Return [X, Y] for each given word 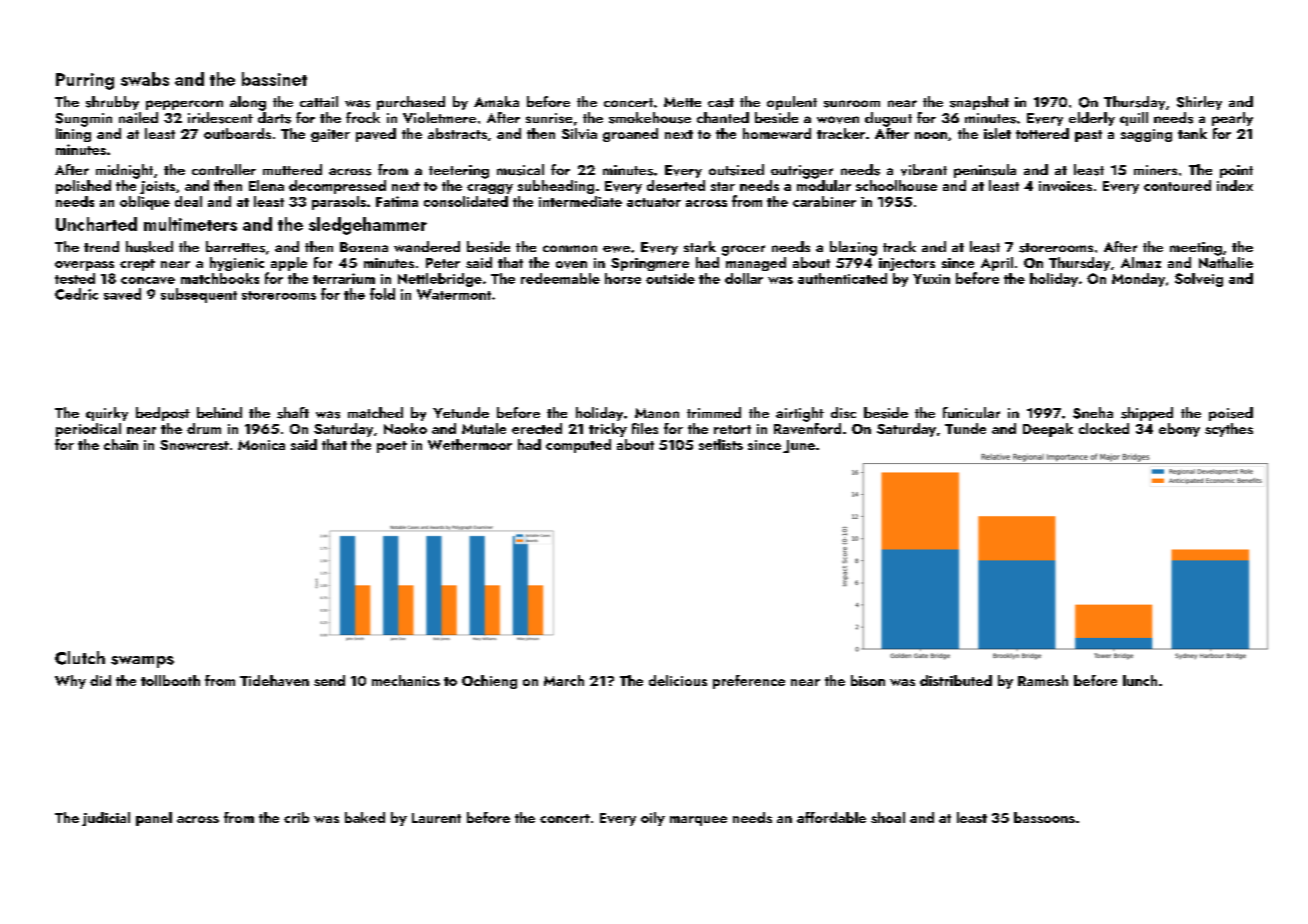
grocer [743, 250]
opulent [792, 103]
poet [392, 447]
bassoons [1044, 817]
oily [653, 819]
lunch [1140, 680]
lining [73, 135]
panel [154, 819]
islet [997, 133]
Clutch [80, 658]
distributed [956, 680]
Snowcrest [194, 445]
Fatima [397, 201]
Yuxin [931, 279]
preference [749, 682]
